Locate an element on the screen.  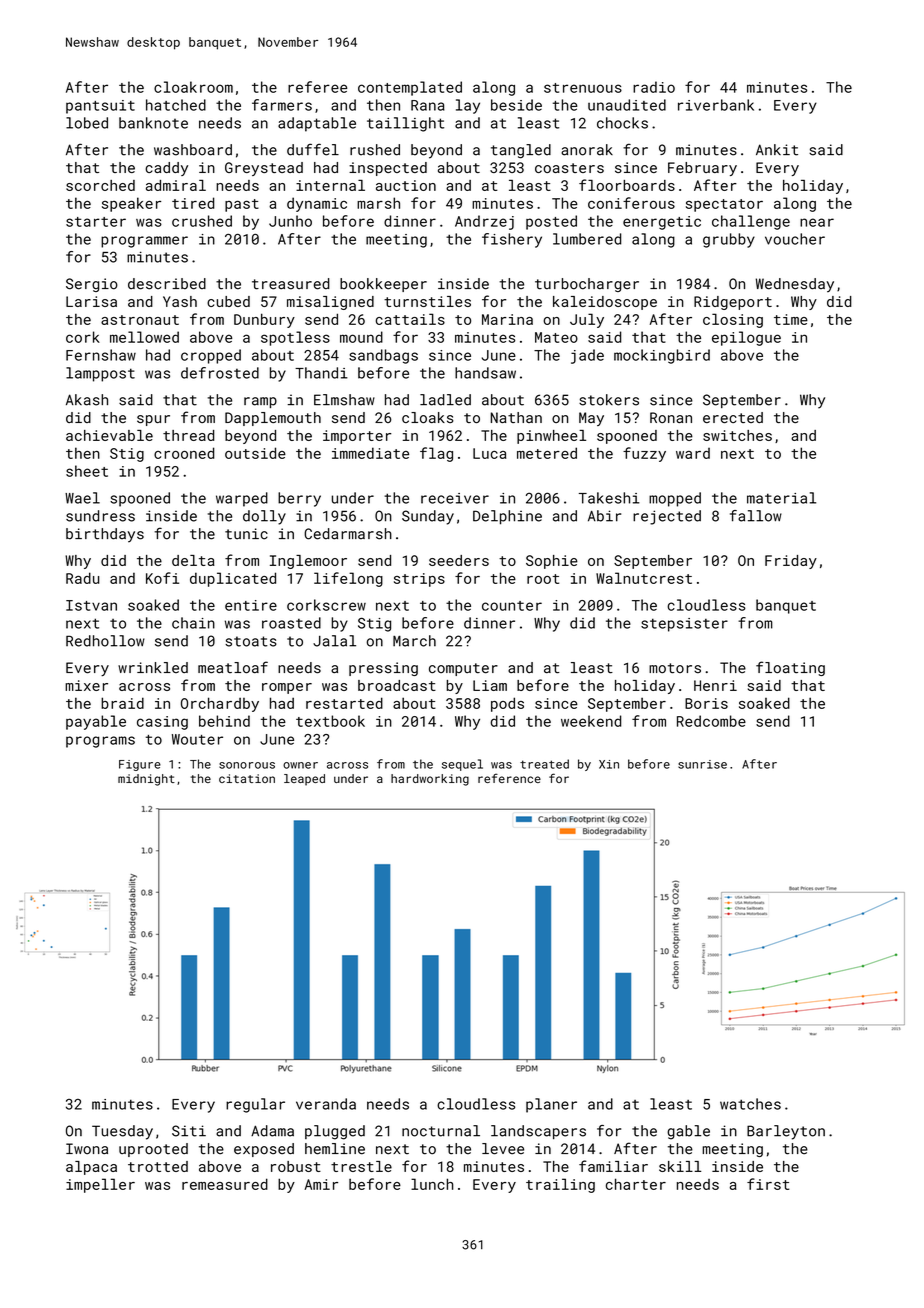
epilogue is located at coordinates (746, 338).
